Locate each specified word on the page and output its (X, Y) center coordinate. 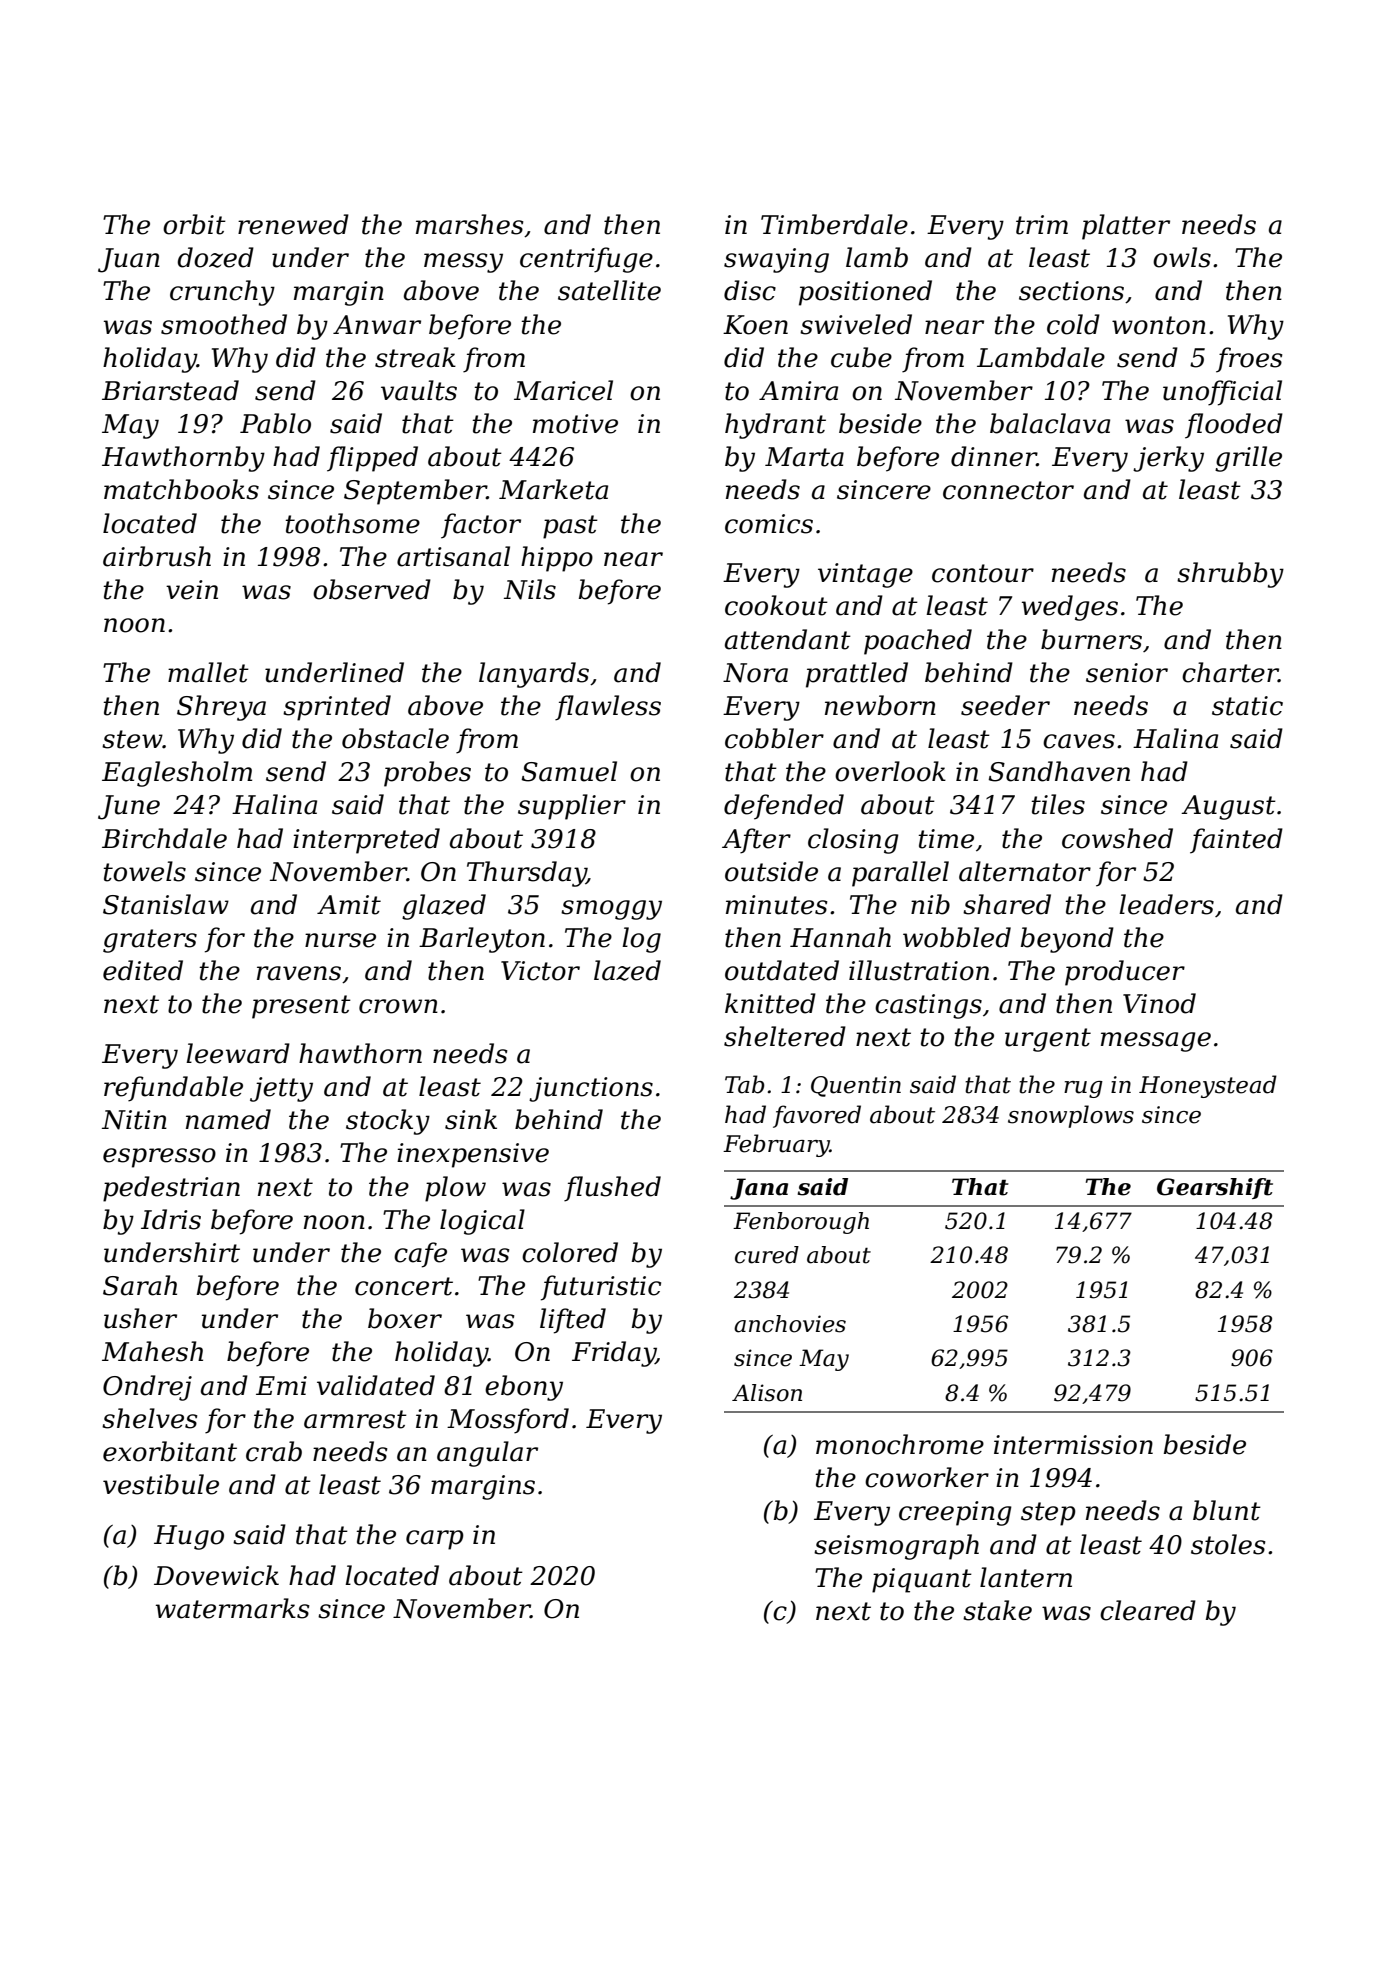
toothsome (352, 523)
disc (750, 290)
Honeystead (1208, 1086)
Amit (349, 905)
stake (997, 1610)
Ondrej (147, 1388)
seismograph (896, 1547)
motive (575, 424)
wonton (1159, 325)
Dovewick (216, 1575)
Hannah (840, 937)
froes (1249, 360)
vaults (419, 390)
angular (487, 1454)
